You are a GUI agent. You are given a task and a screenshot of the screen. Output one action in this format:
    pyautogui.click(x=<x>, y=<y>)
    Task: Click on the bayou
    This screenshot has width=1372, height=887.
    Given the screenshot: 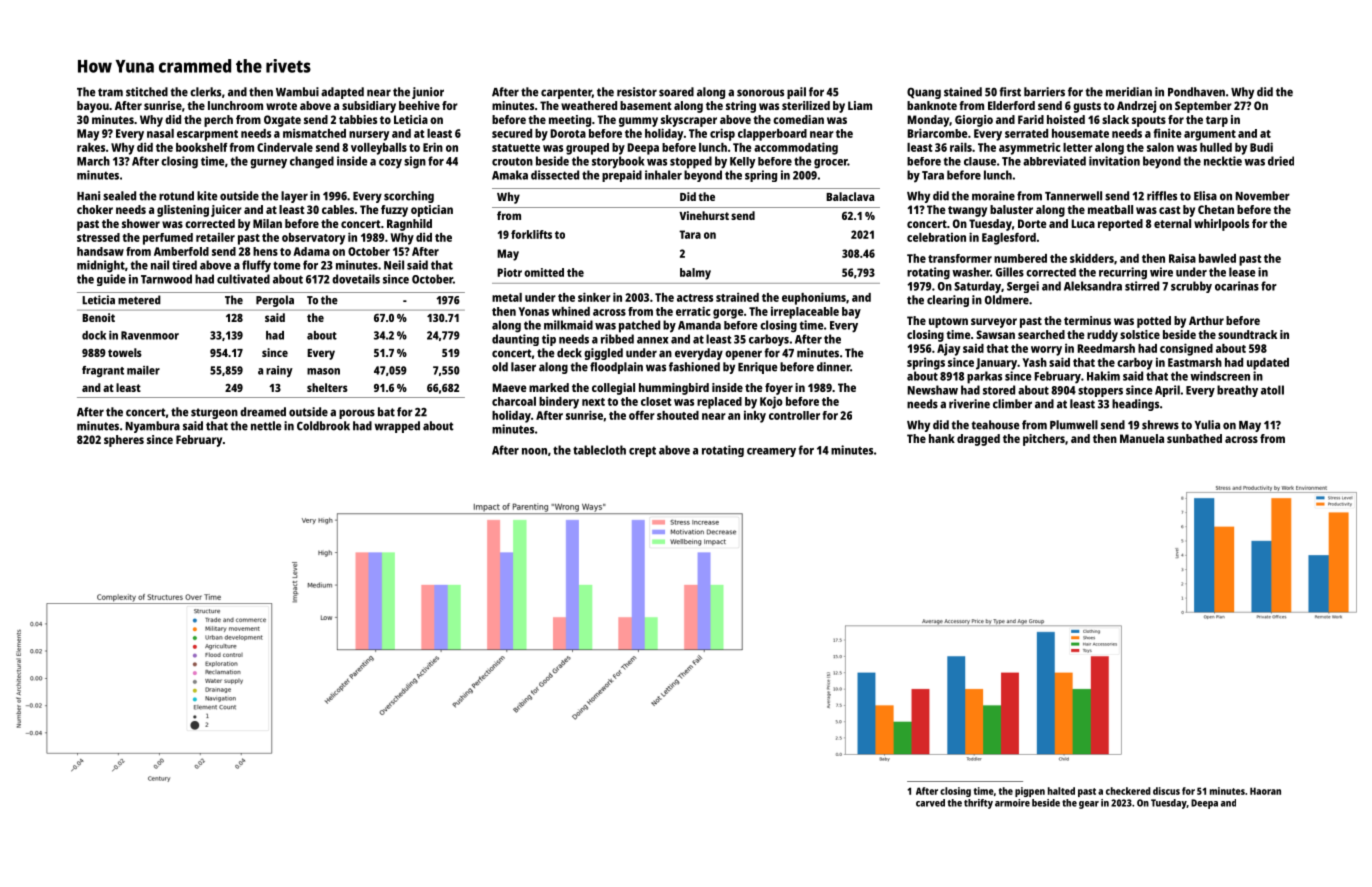 What is the action you would take?
    pyautogui.click(x=93, y=107)
